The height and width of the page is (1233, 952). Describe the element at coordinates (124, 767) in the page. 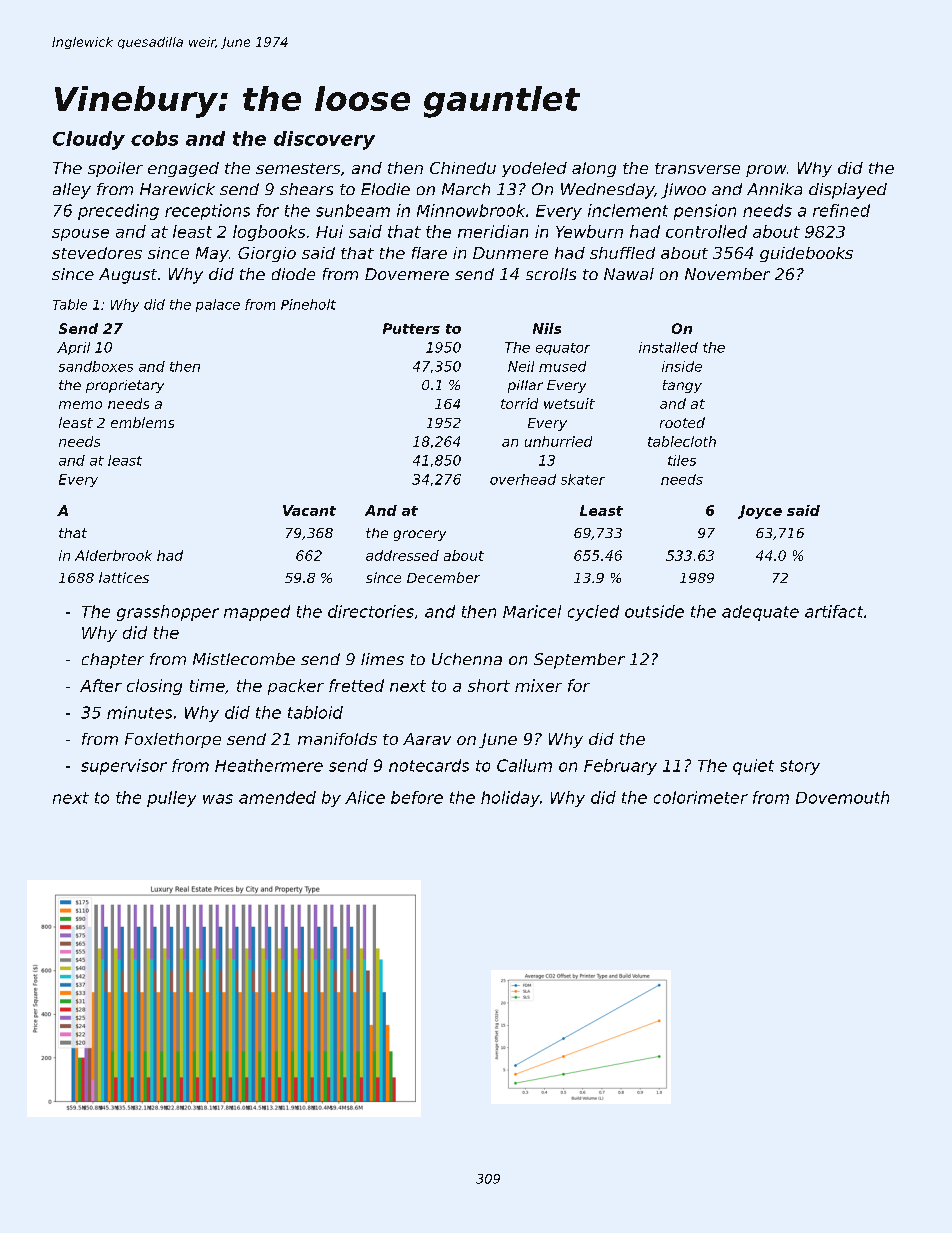

I see `supervisor` at that location.
